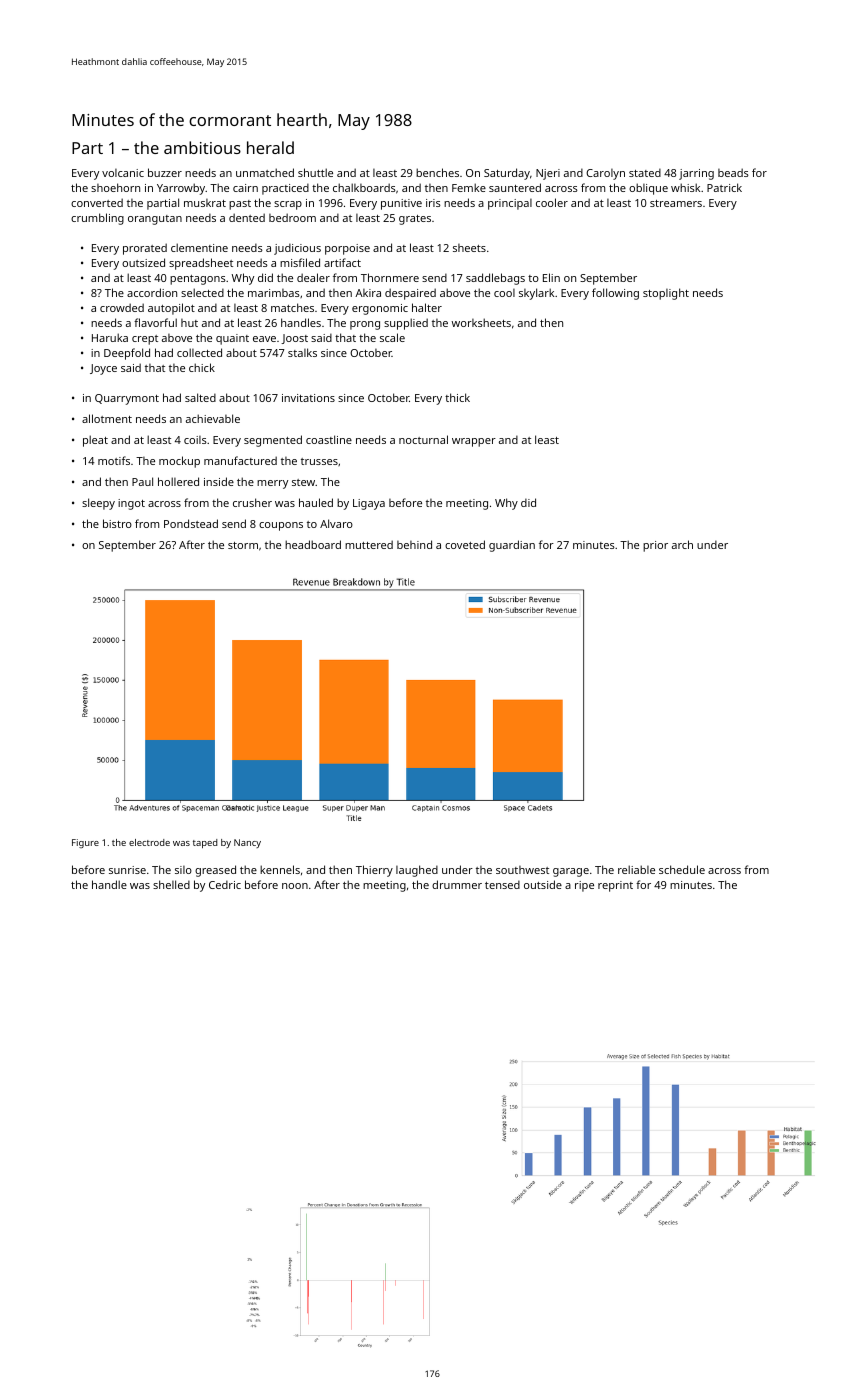  Describe the element at coordinates (615, 294) in the screenshot. I see `following` at that location.
